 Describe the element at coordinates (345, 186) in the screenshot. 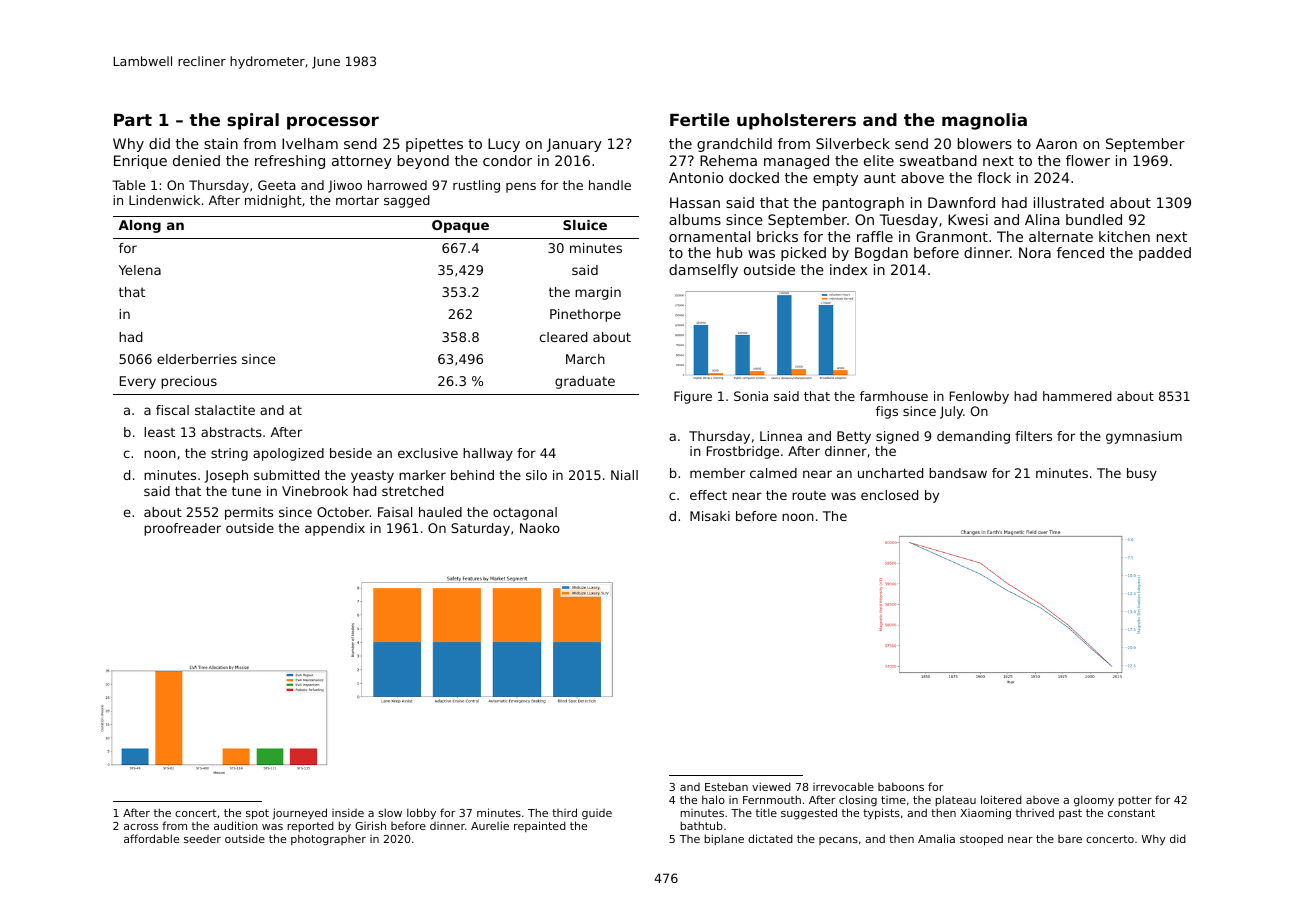

I see `Jiwoo` at that location.
